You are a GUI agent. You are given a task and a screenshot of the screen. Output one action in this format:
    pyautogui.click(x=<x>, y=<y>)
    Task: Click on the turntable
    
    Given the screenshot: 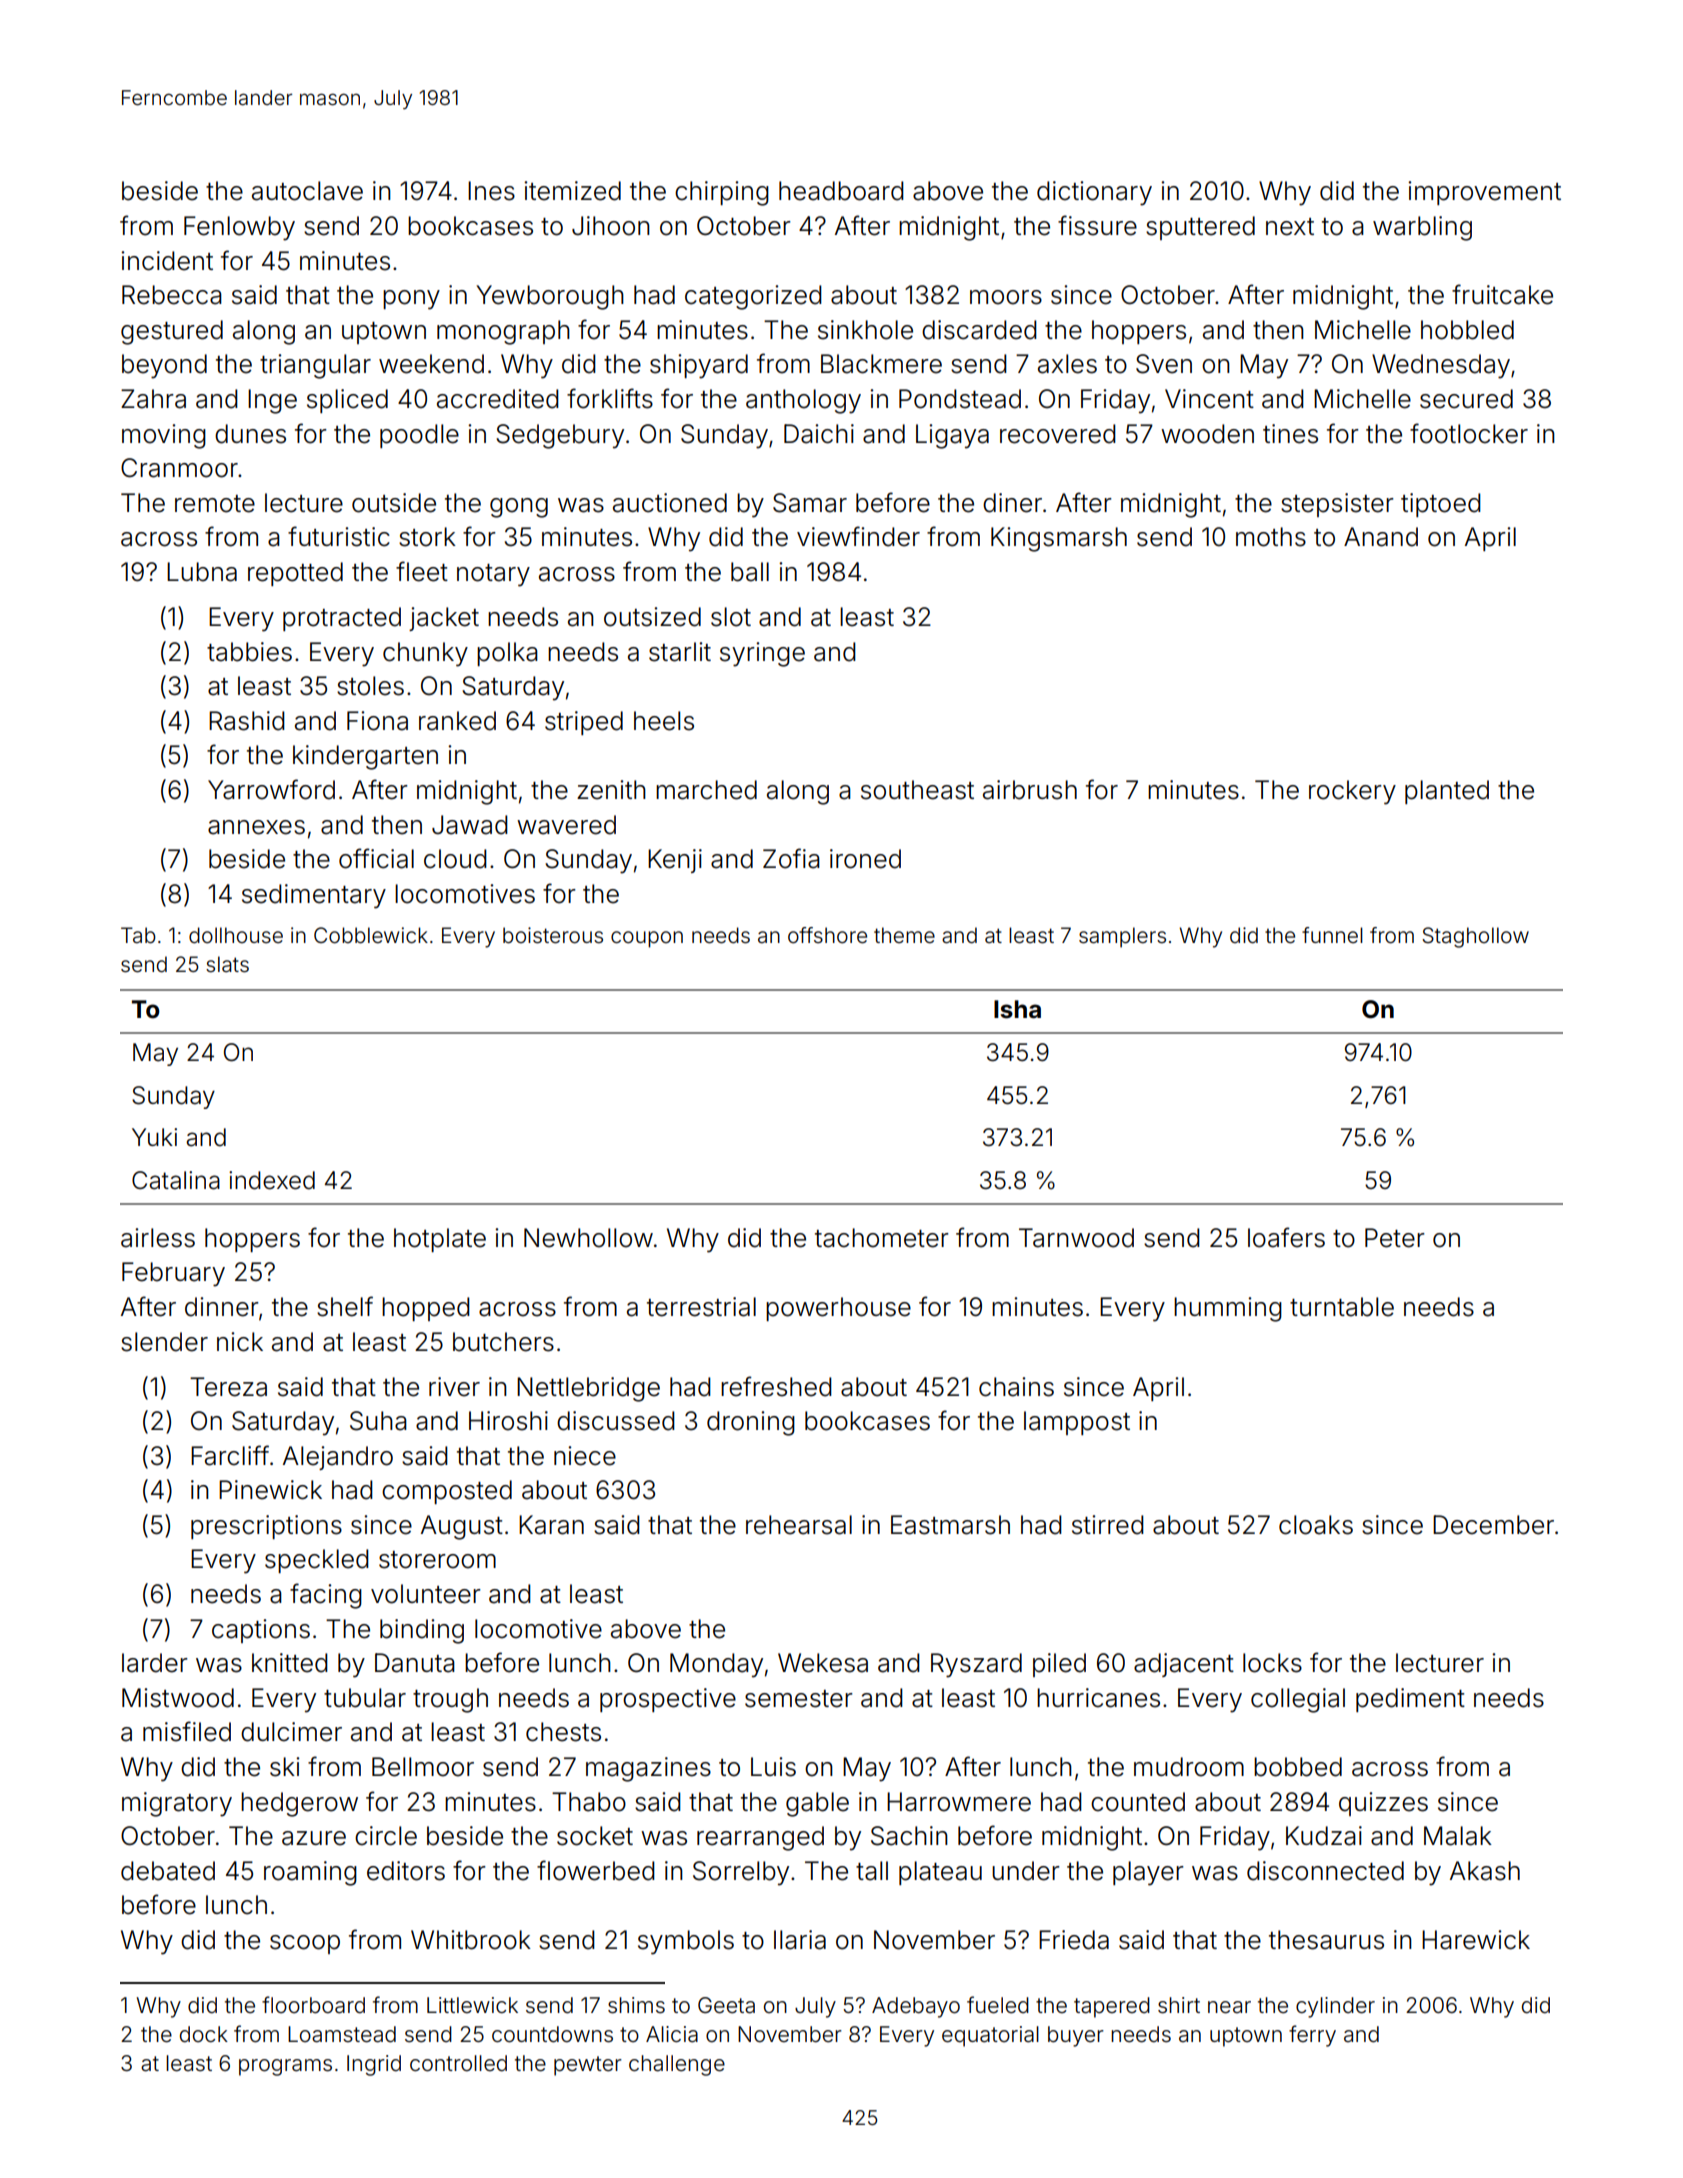 What is the action you would take?
    pyautogui.click(x=1342, y=1307)
